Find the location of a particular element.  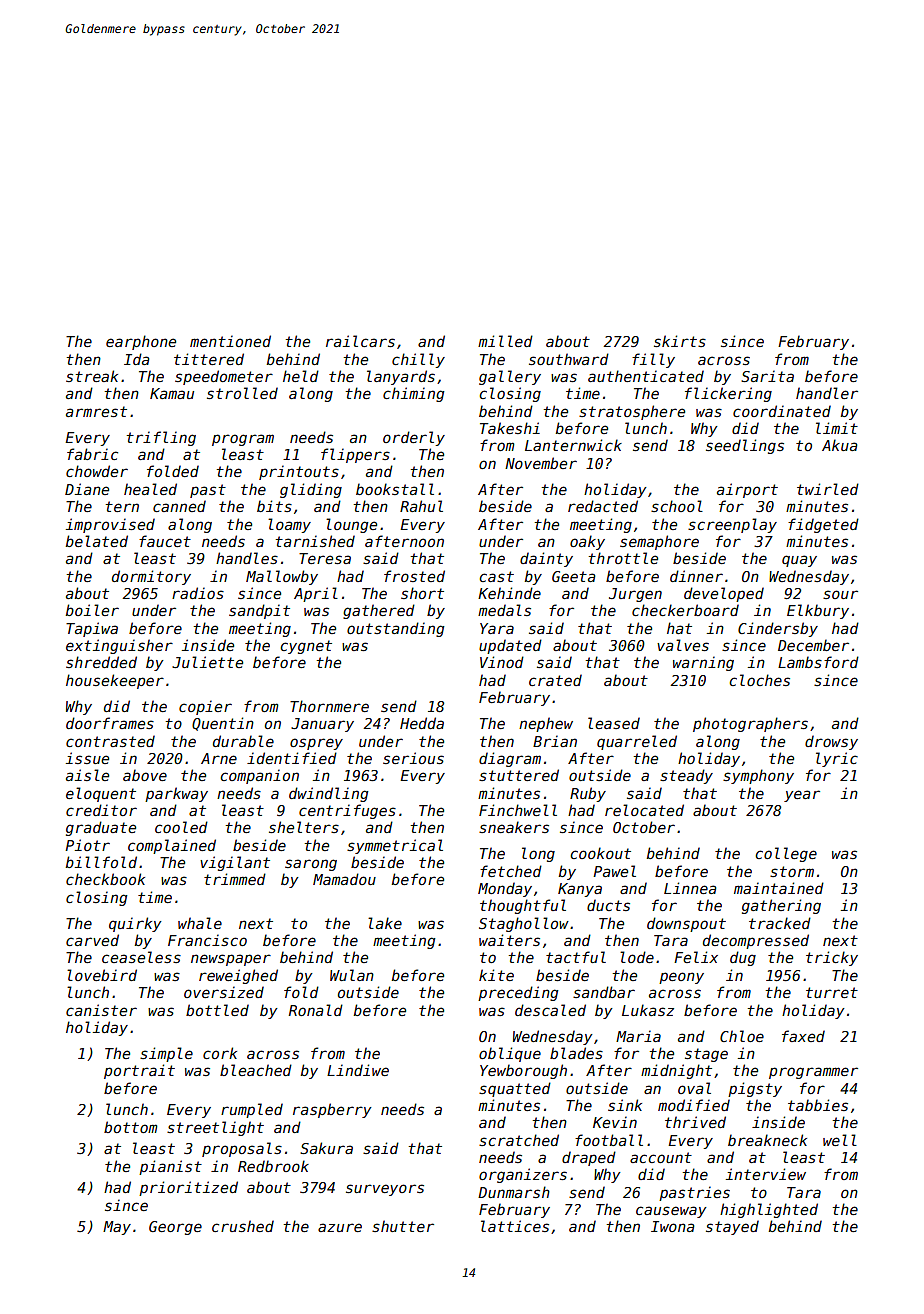

cooled is located at coordinates (181, 827).
